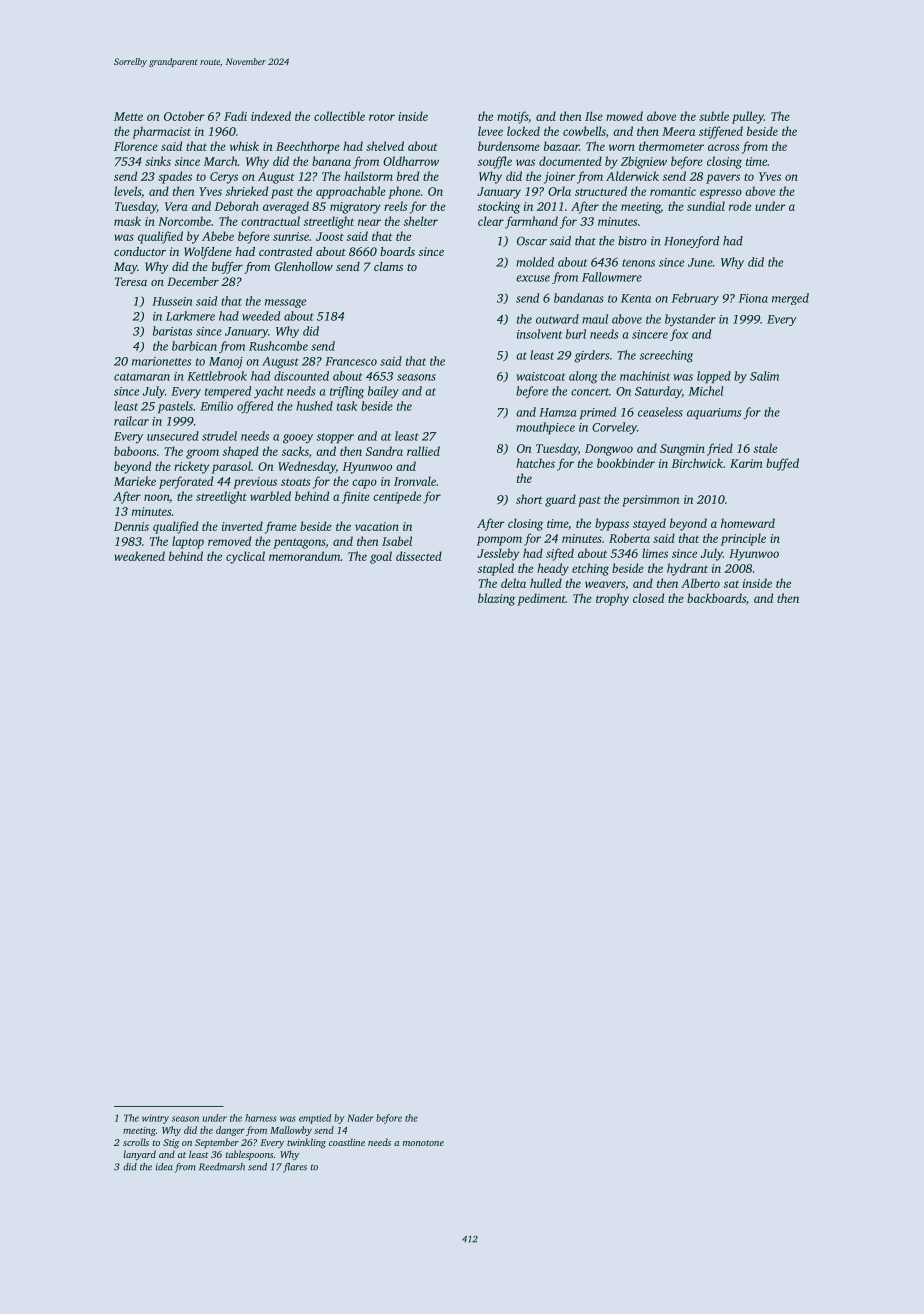 This screenshot has width=924, height=1314. Describe the element at coordinates (136, 146) in the screenshot. I see `Florence` at that location.
